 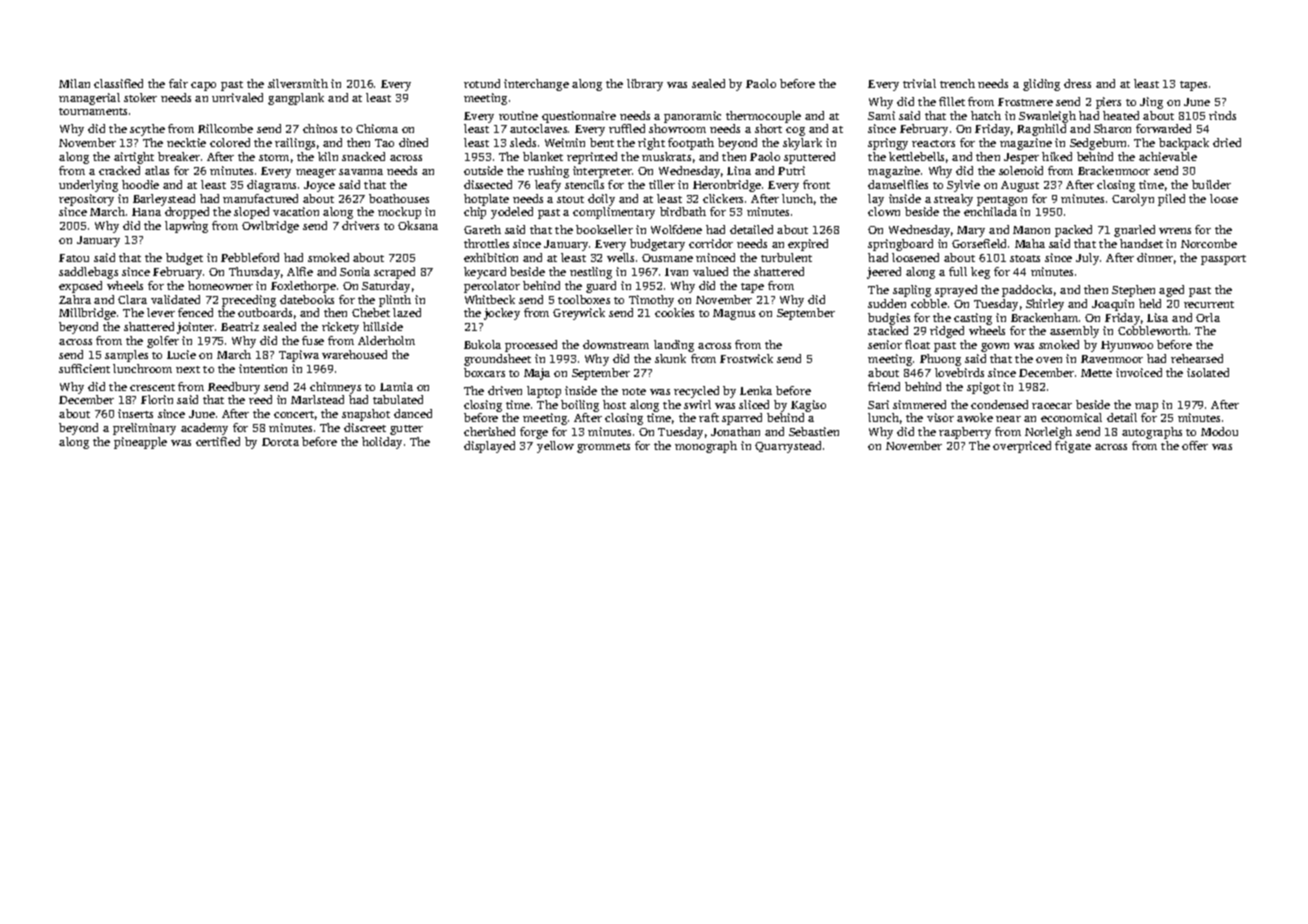 I want to click on Carolyn, so click(x=1133, y=200).
